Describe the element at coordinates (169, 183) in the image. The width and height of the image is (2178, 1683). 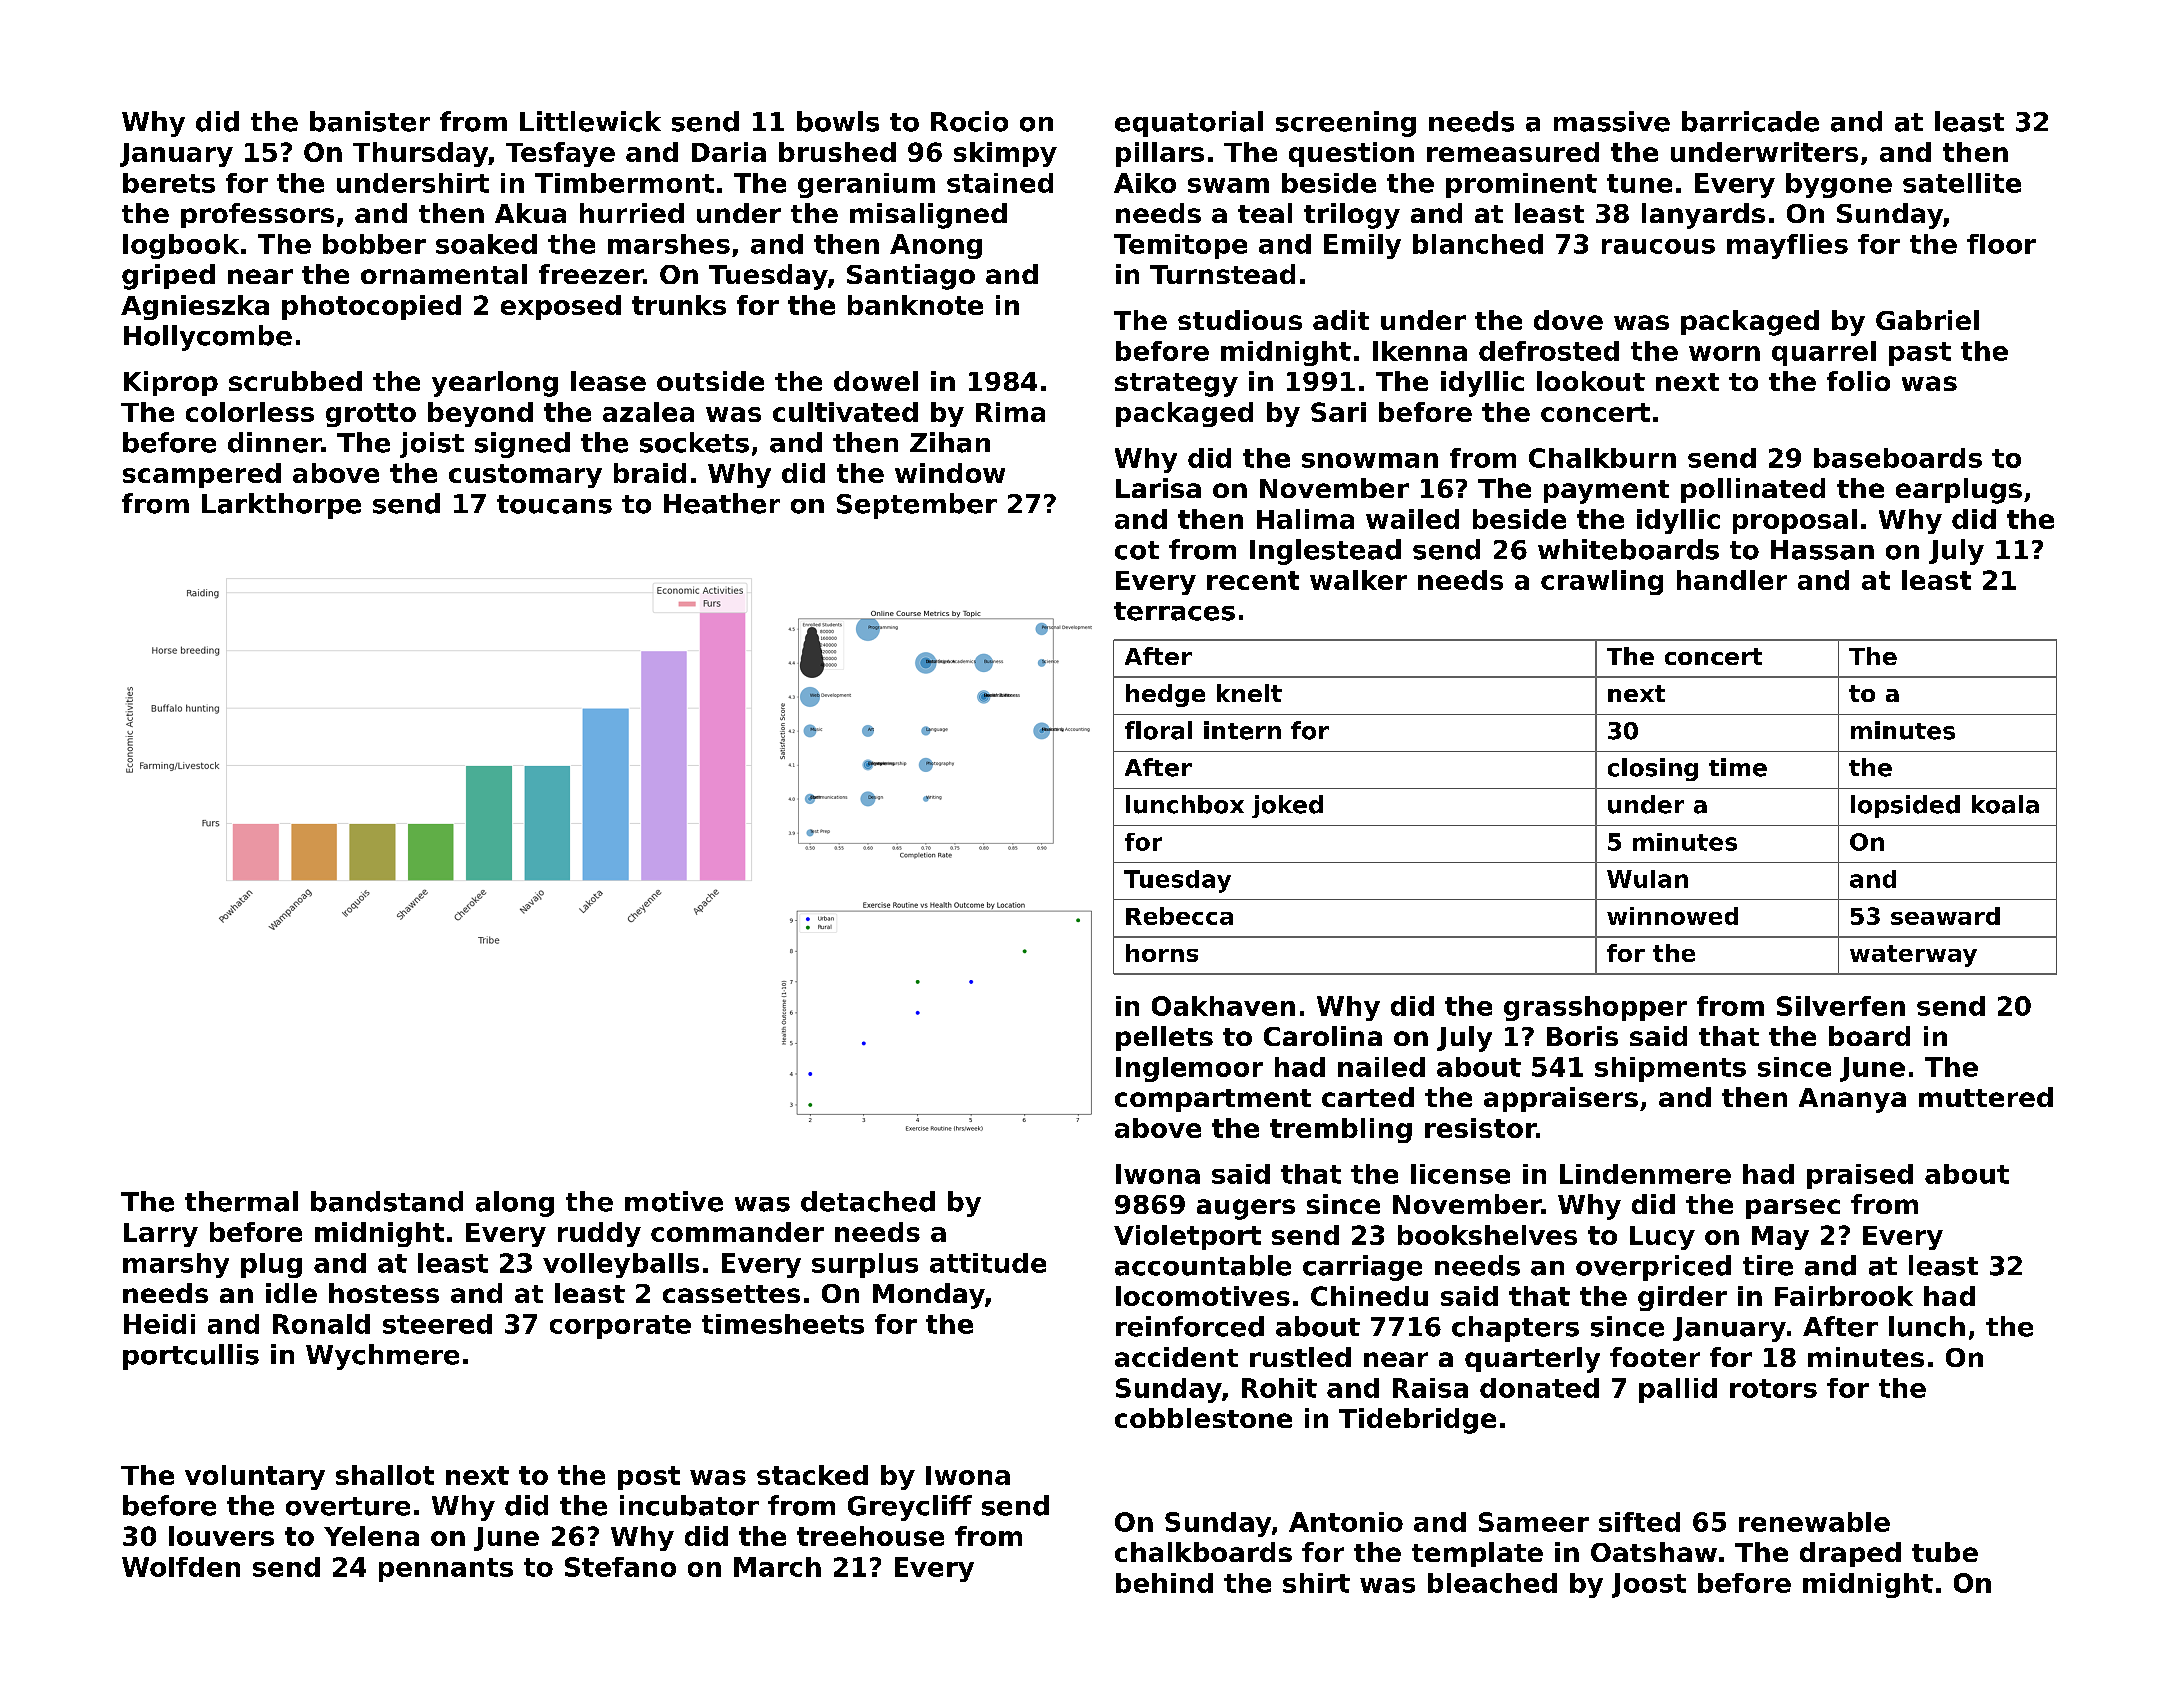
I see `berets` at that location.
